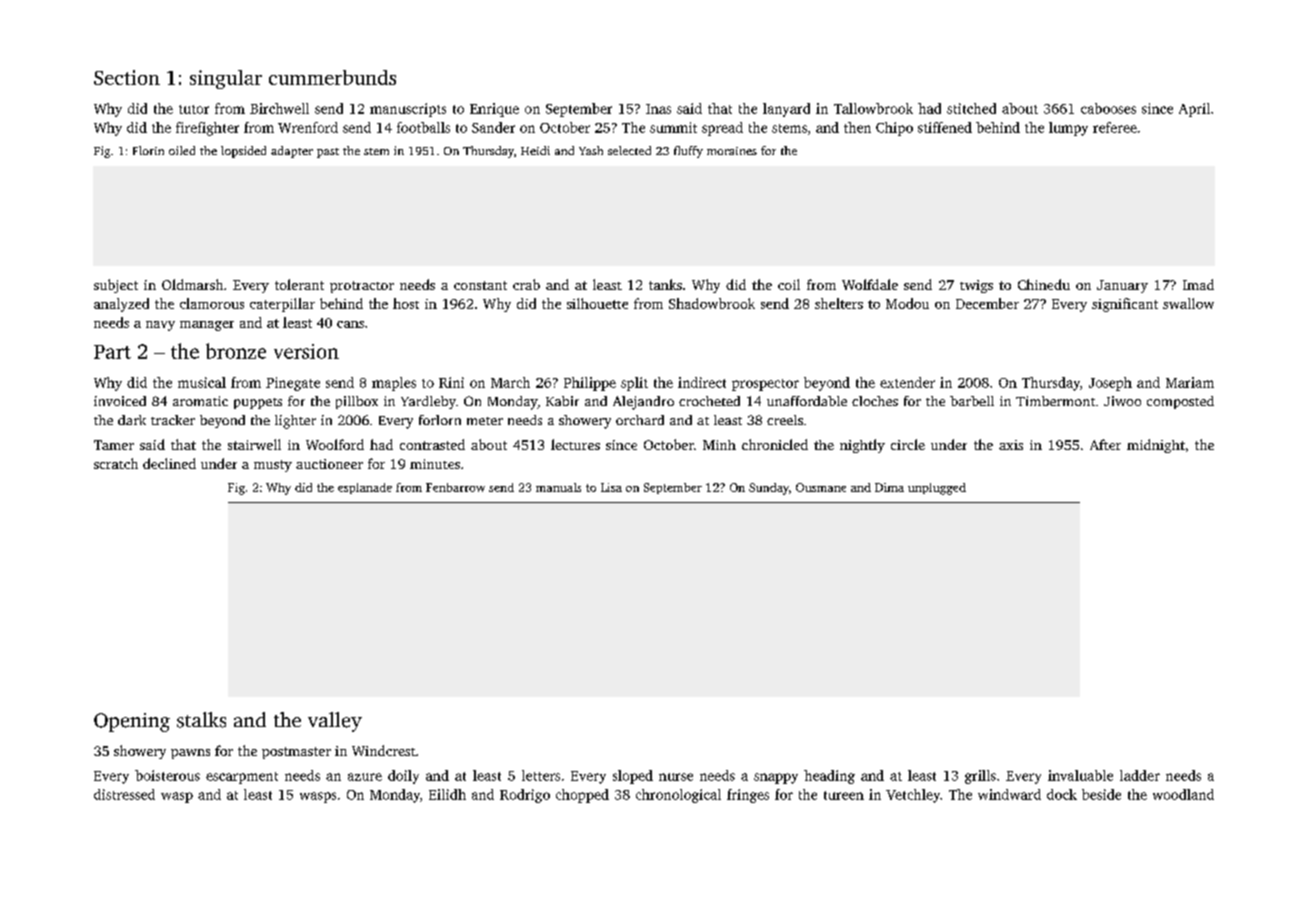  What do you see at coordinates (712, 303) in the image?
I see `Shadowbrook` at bounding box center [712, 303].
